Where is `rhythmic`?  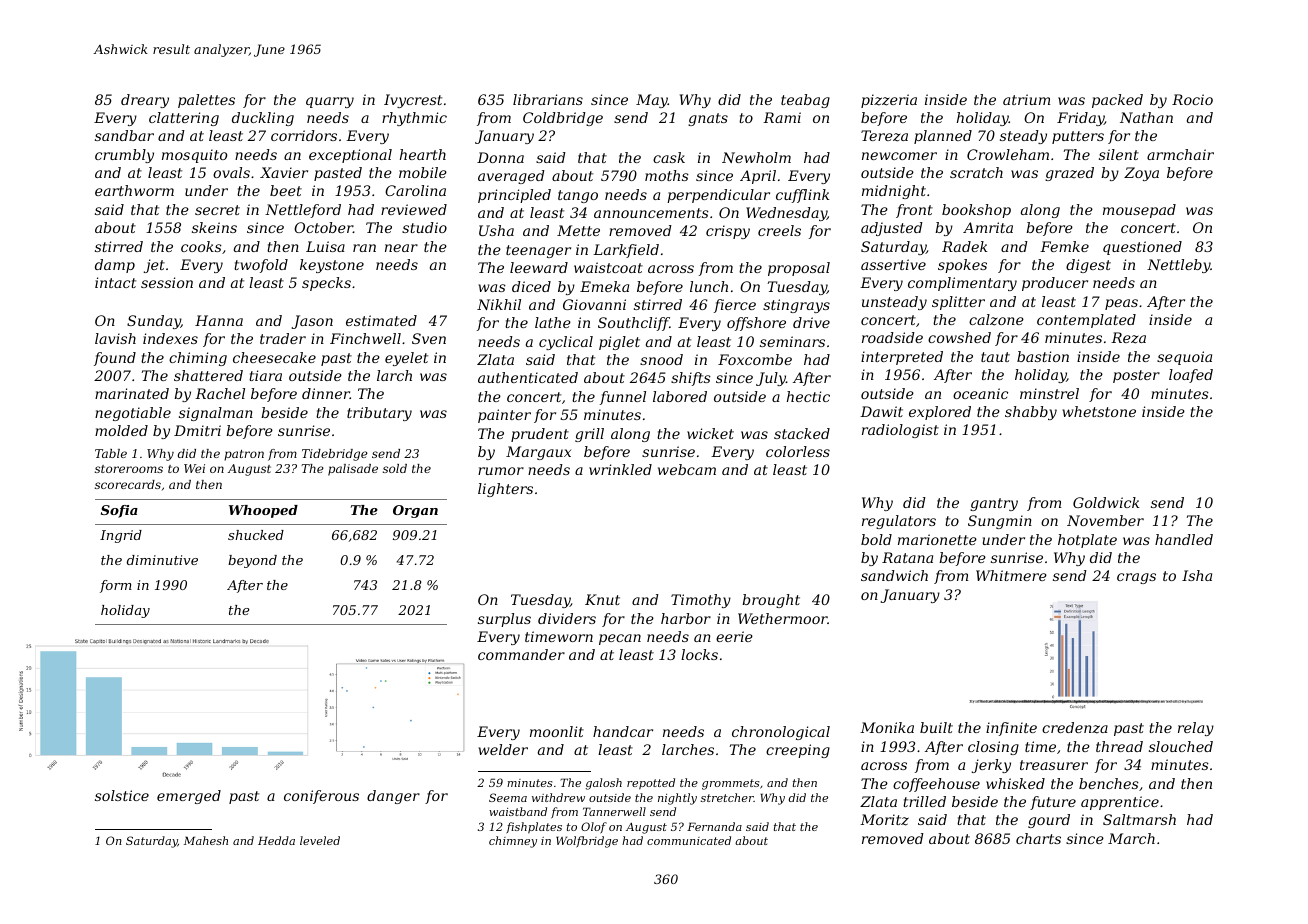
rhythmic is located at coordinates (414, 119).
